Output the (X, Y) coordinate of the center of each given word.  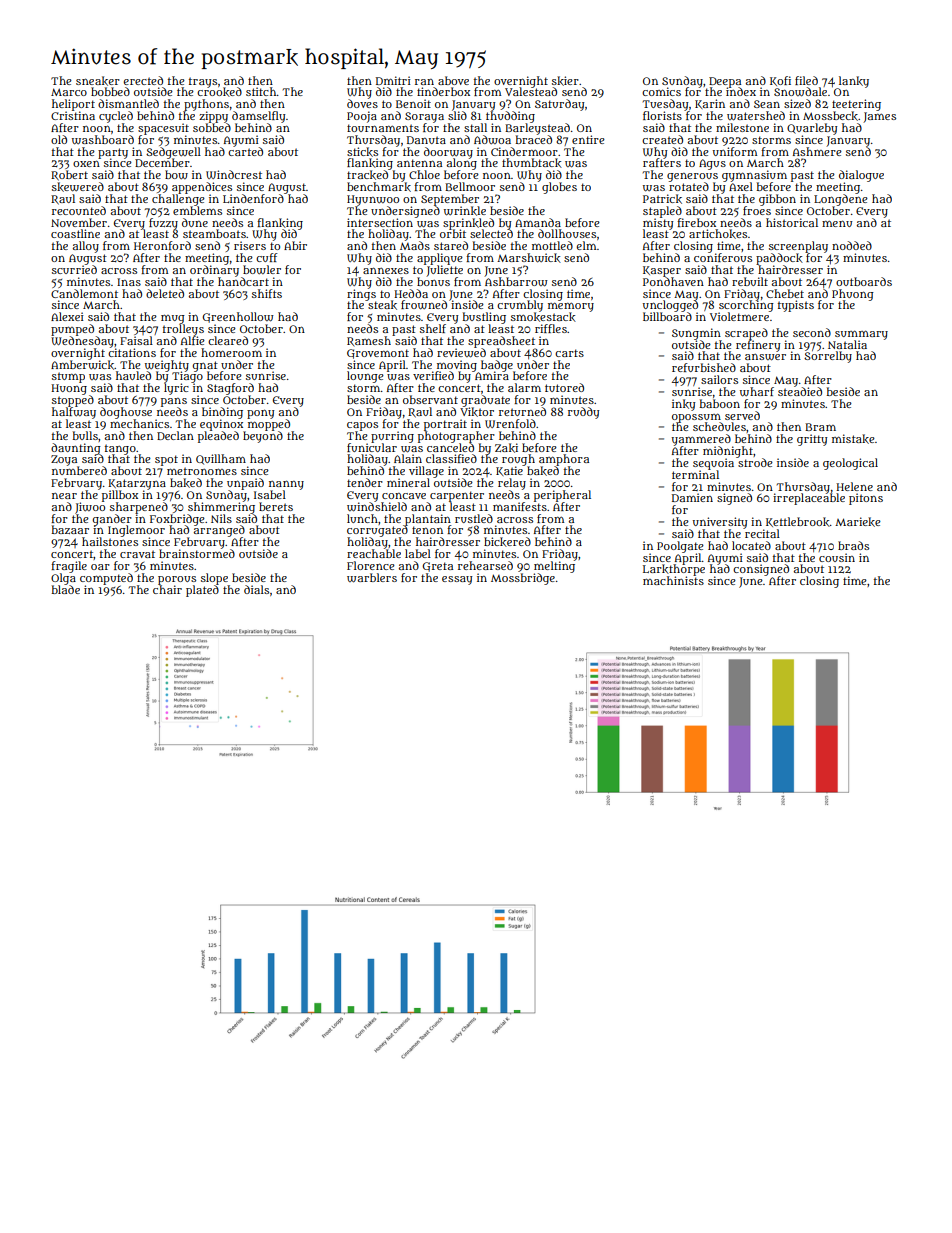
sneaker (98, 81)
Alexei (67, 316)
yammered (701, 440)
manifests (520, 506)
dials (256, 589)
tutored (564, 387)
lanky (854, 82)
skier (565, 81)
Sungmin (696, 334)
